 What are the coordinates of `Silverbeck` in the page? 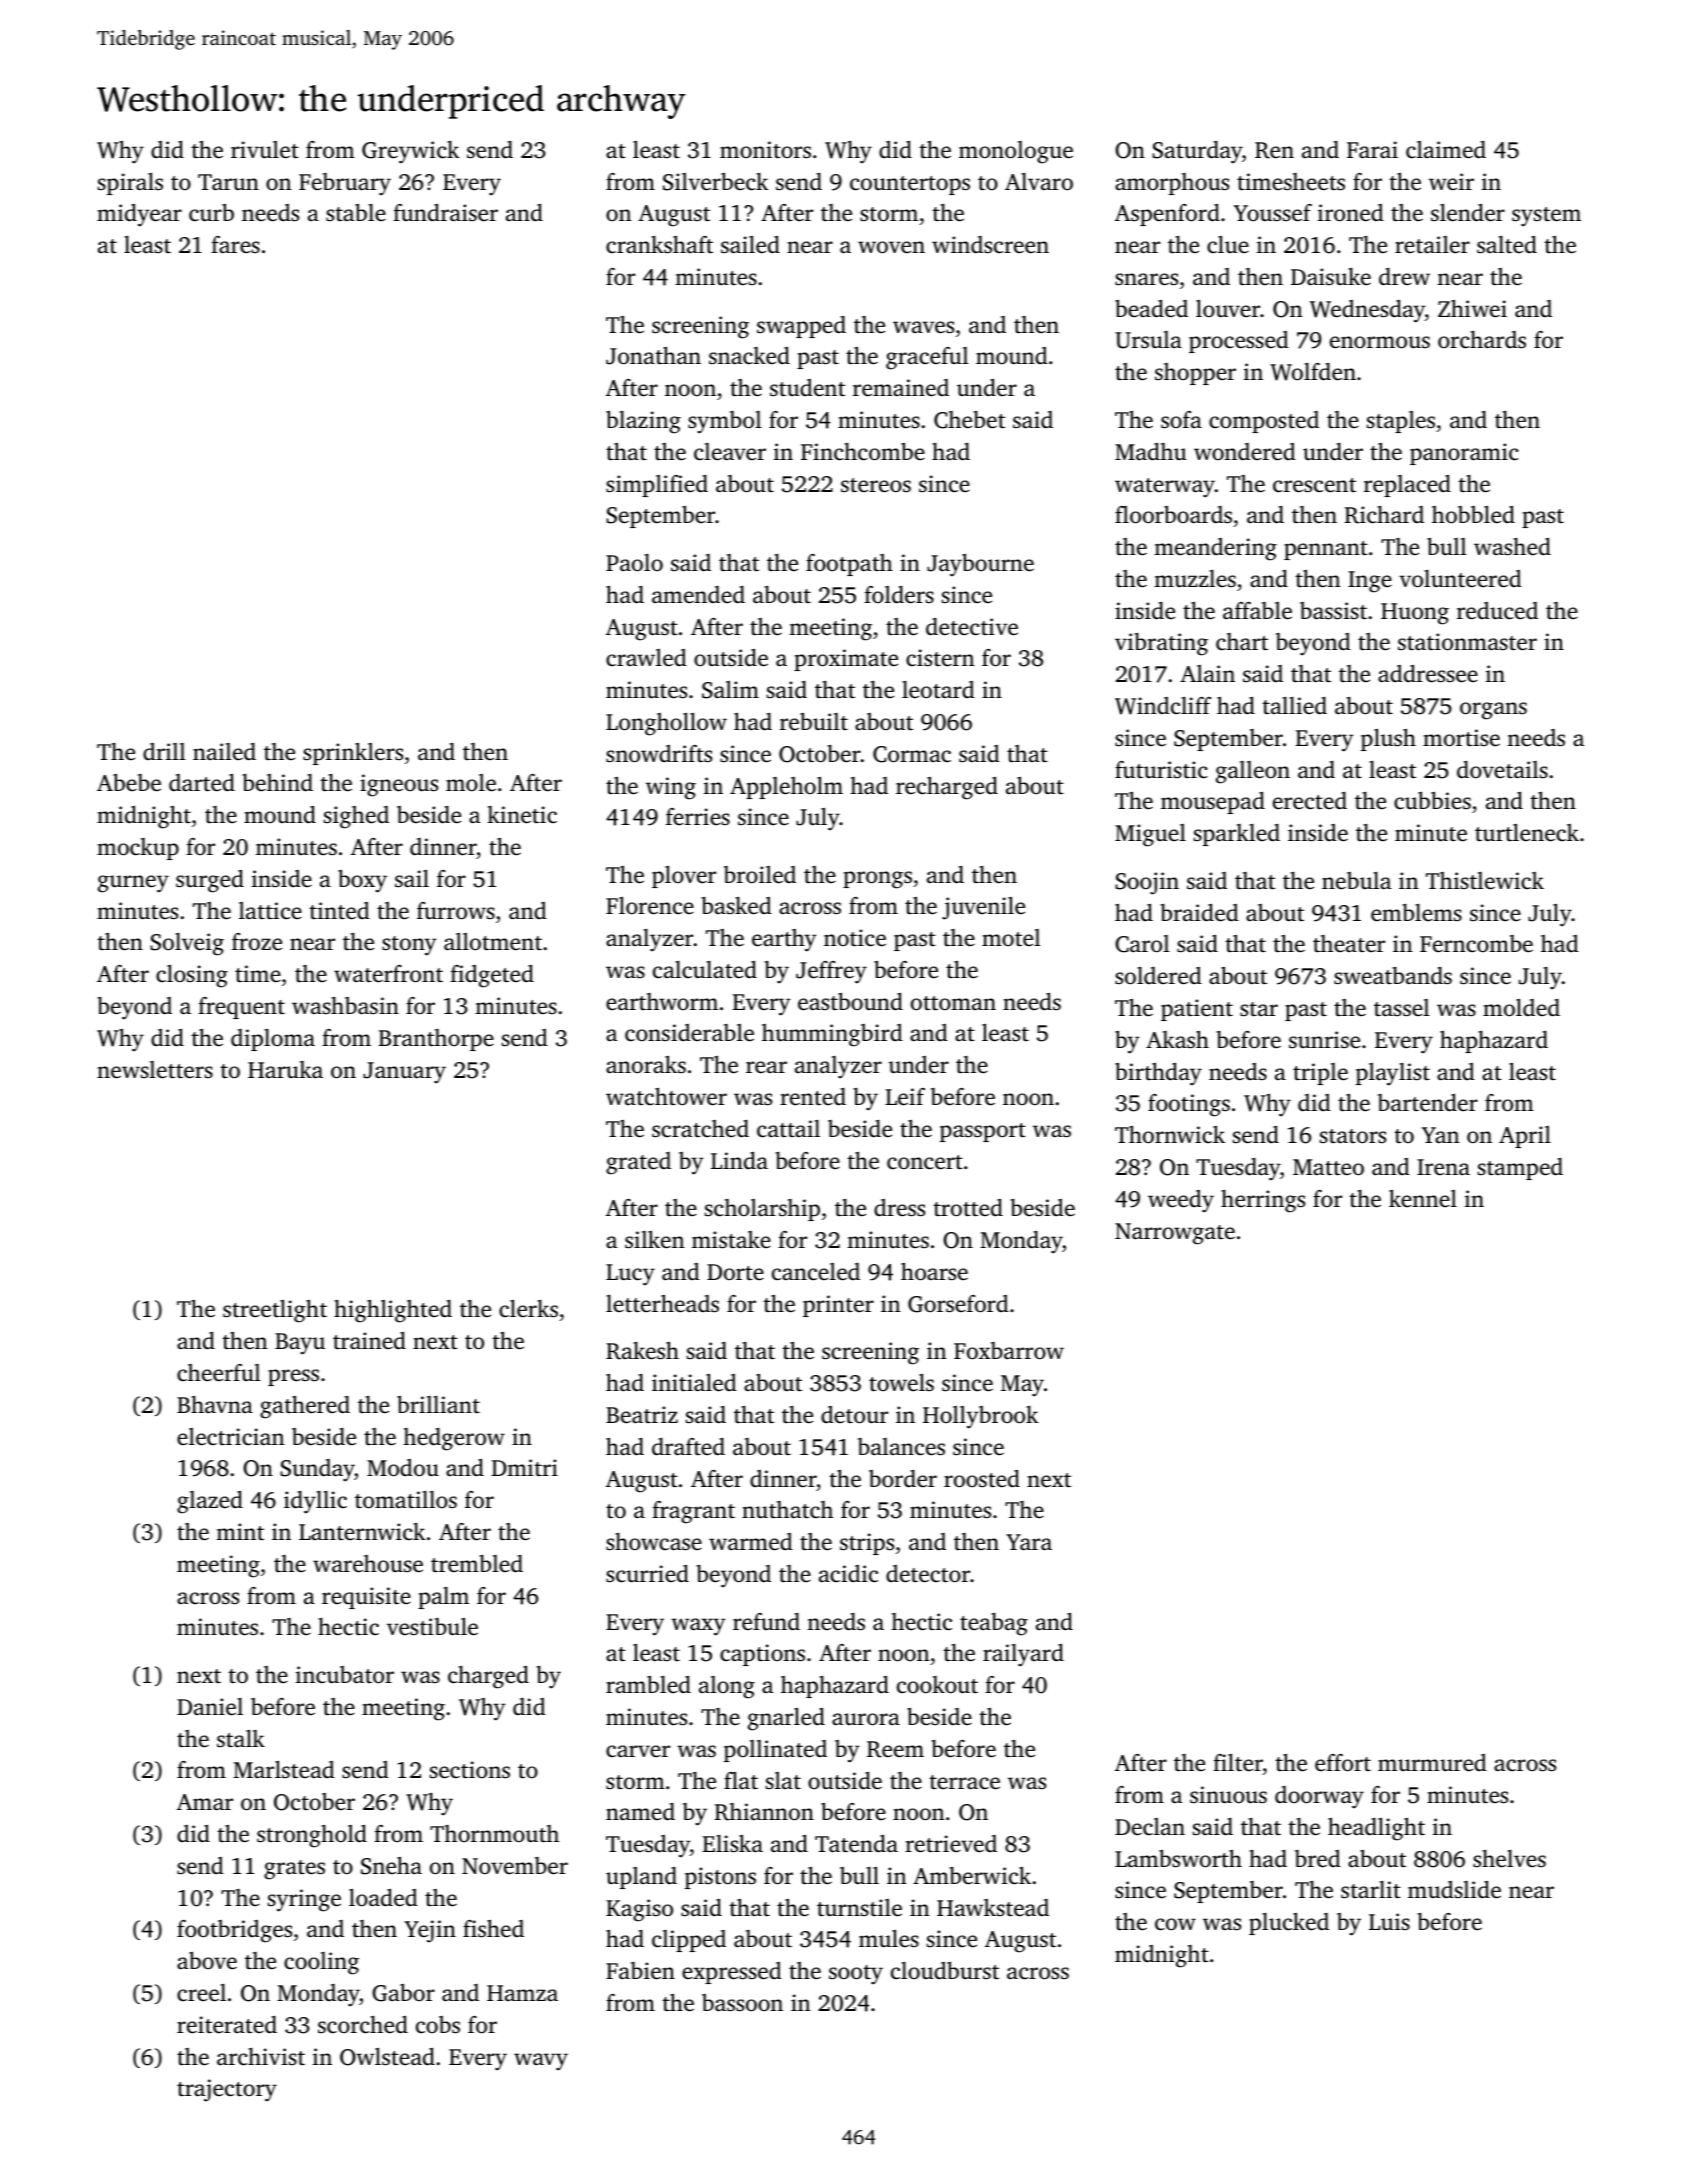 It's located at (715, 182).
